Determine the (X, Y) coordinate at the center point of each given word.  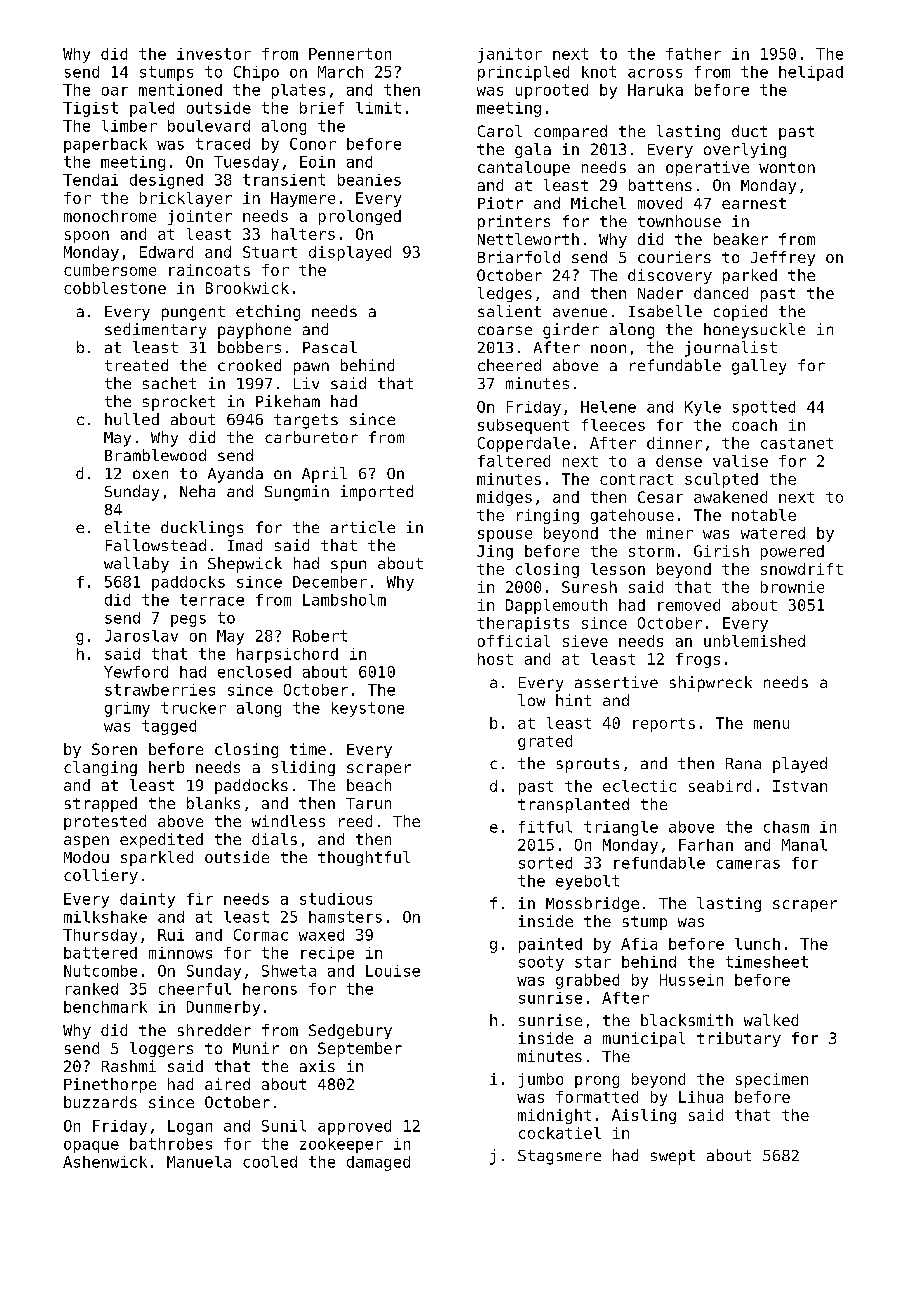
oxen (150, 474)
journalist (731, 349)
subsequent (523, 426)
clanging (100, 768)
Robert (320, 636)
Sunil (284, 1126)
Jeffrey (783, 258)
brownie (792, 587)
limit (378, 108)
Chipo (256, 73)
